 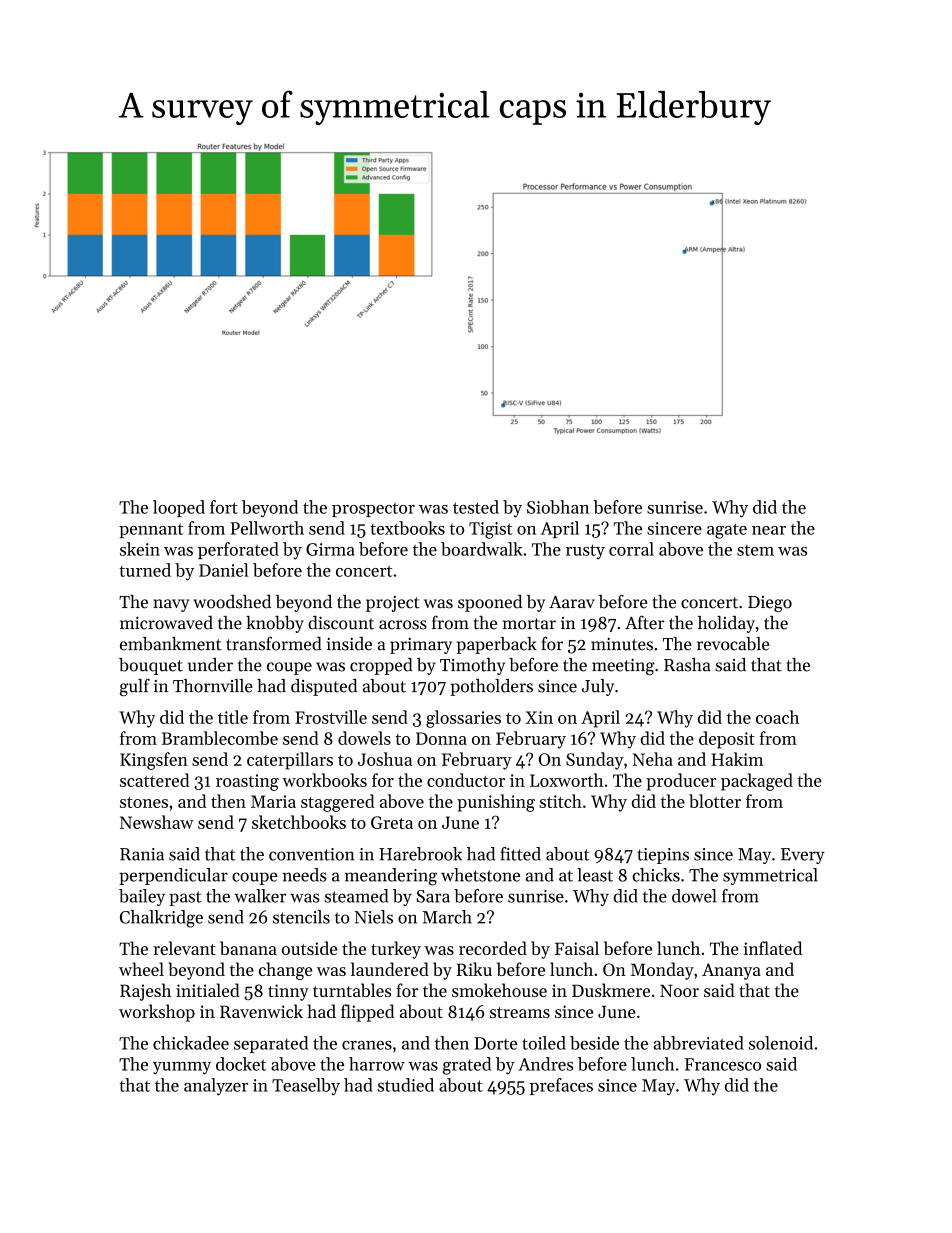 I want to click on analyzer, so click(x=216, y=1087).
